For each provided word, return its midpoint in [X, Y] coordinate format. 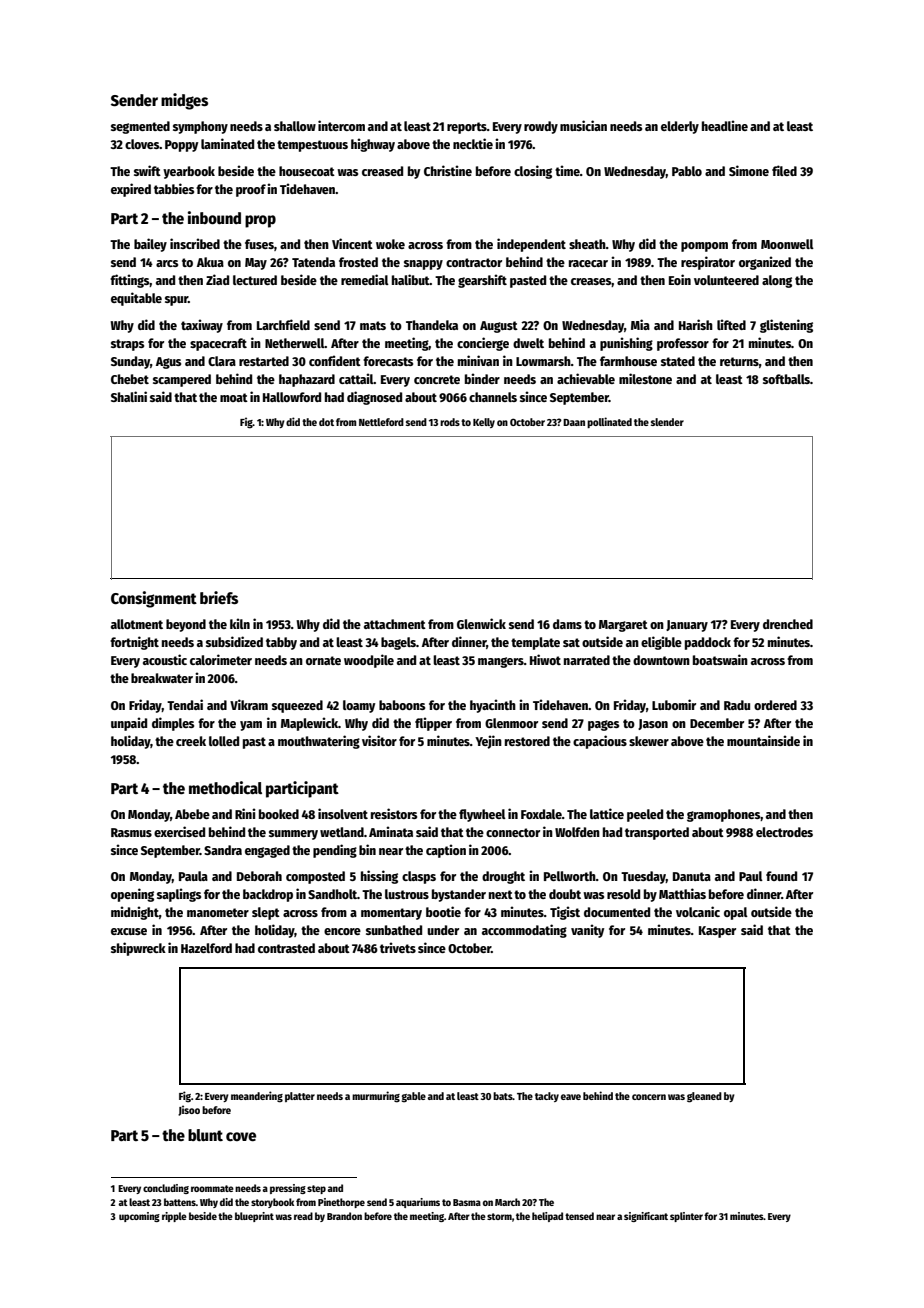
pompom [704, 247]
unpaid [129, 724]
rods [450, 422]
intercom [341, 125]
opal [736, 913]
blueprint [254, 1217]
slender [667, 422]
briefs [219, 598]
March [507, 1202]
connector [513, 832]
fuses [259, 244]
